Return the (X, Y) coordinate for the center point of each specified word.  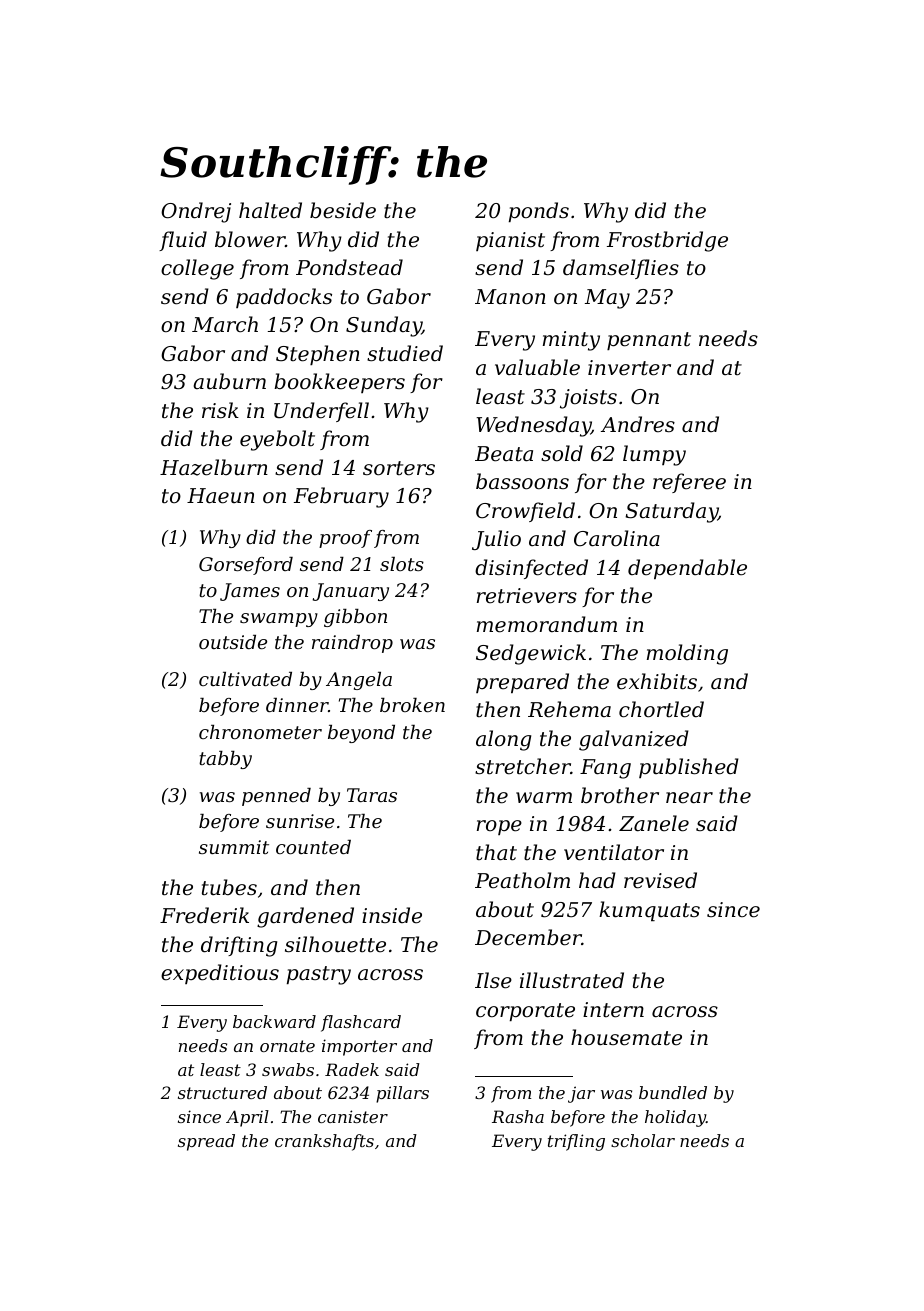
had (597, 880)
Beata (504, 454)
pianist (510, 241)
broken (412, 705)
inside (392, 915)
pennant (649, 341)
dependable (687, 569)
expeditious (220, 974)
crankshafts (324, 1142)
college (197, 269)
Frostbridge (667, 241)
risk (220, 410)
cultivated (245, 679)
